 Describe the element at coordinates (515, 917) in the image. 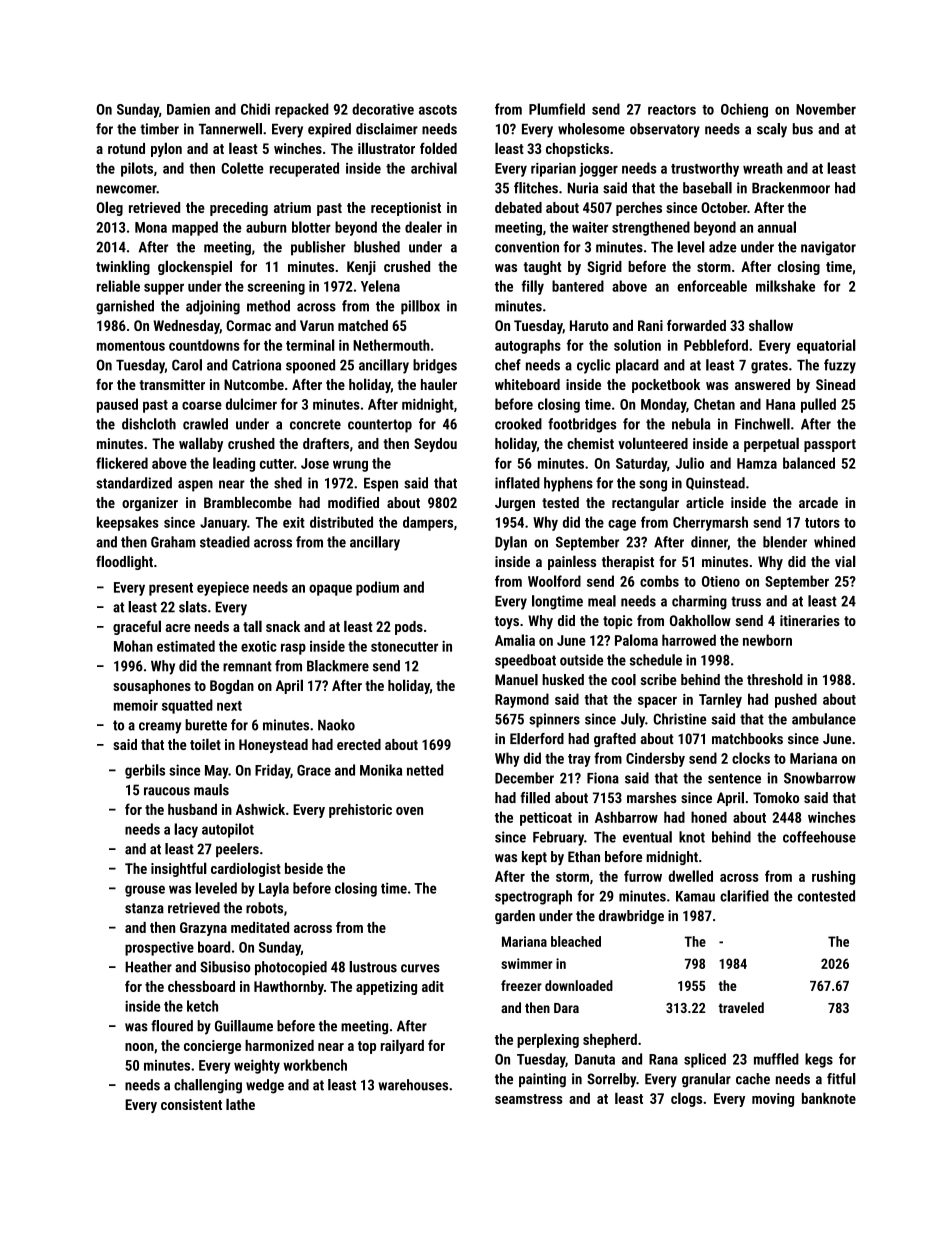

I see `garden` at that location.
